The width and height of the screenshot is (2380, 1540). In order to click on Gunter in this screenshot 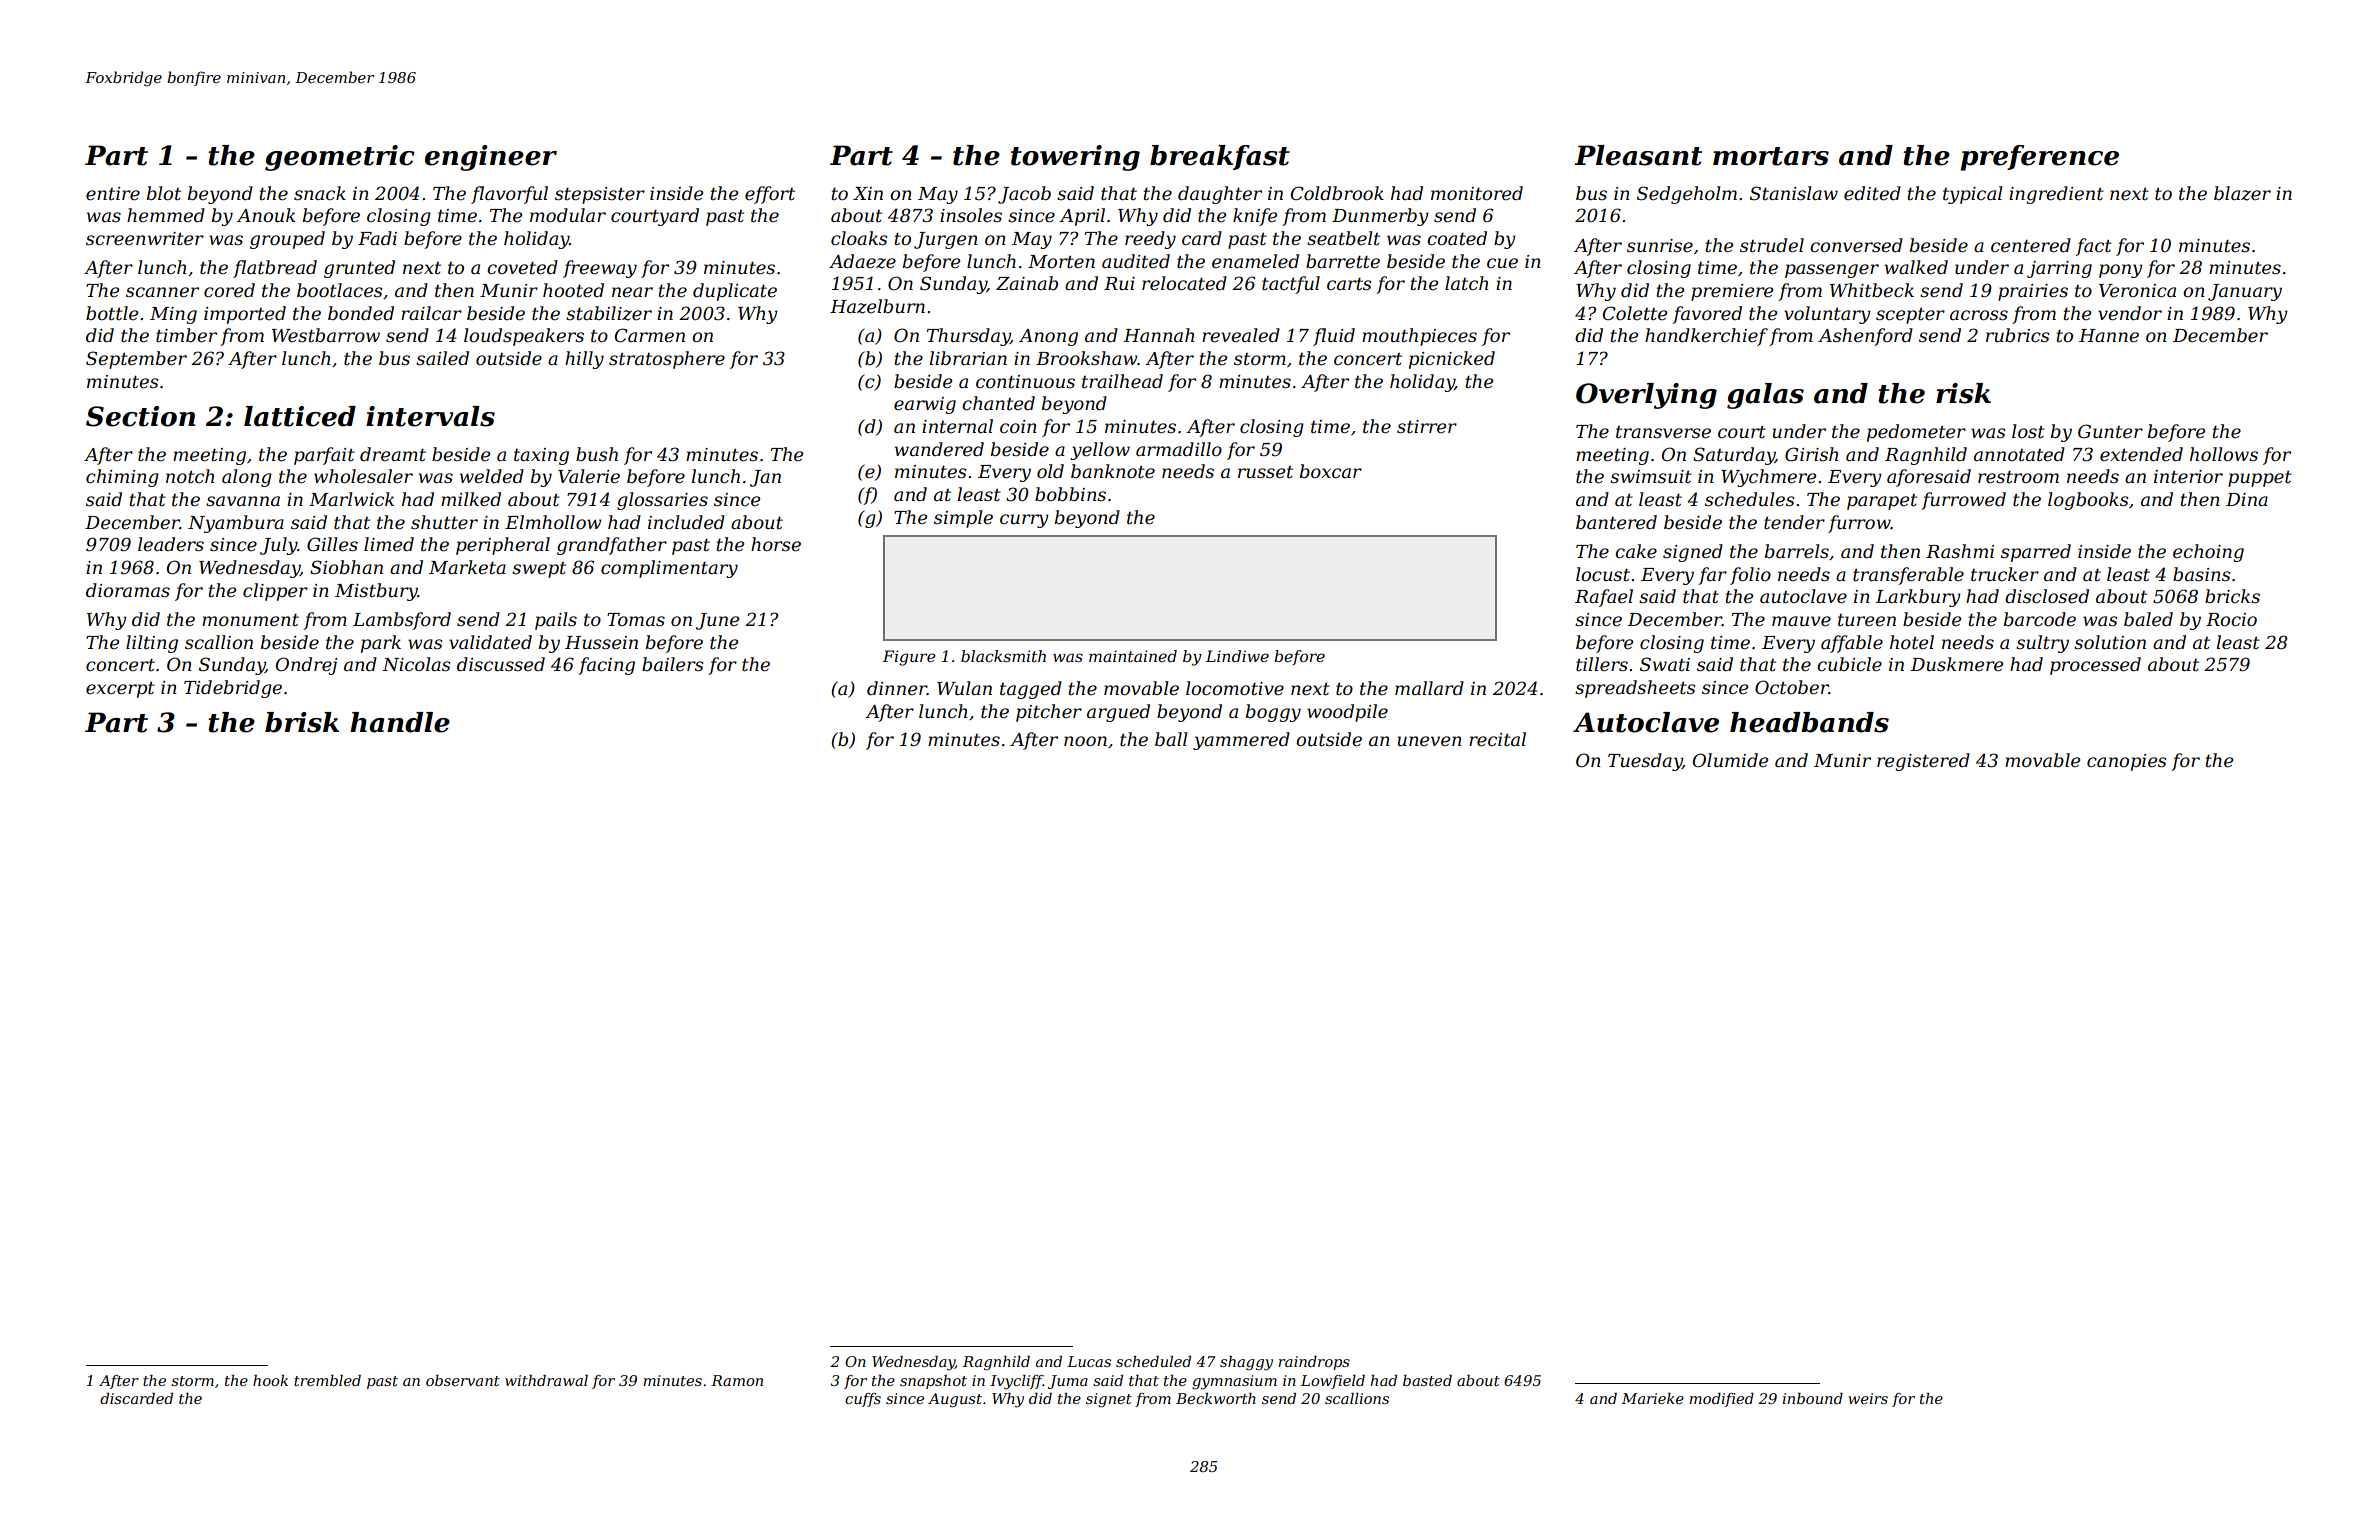, I will do `click(2110, 431)`.
